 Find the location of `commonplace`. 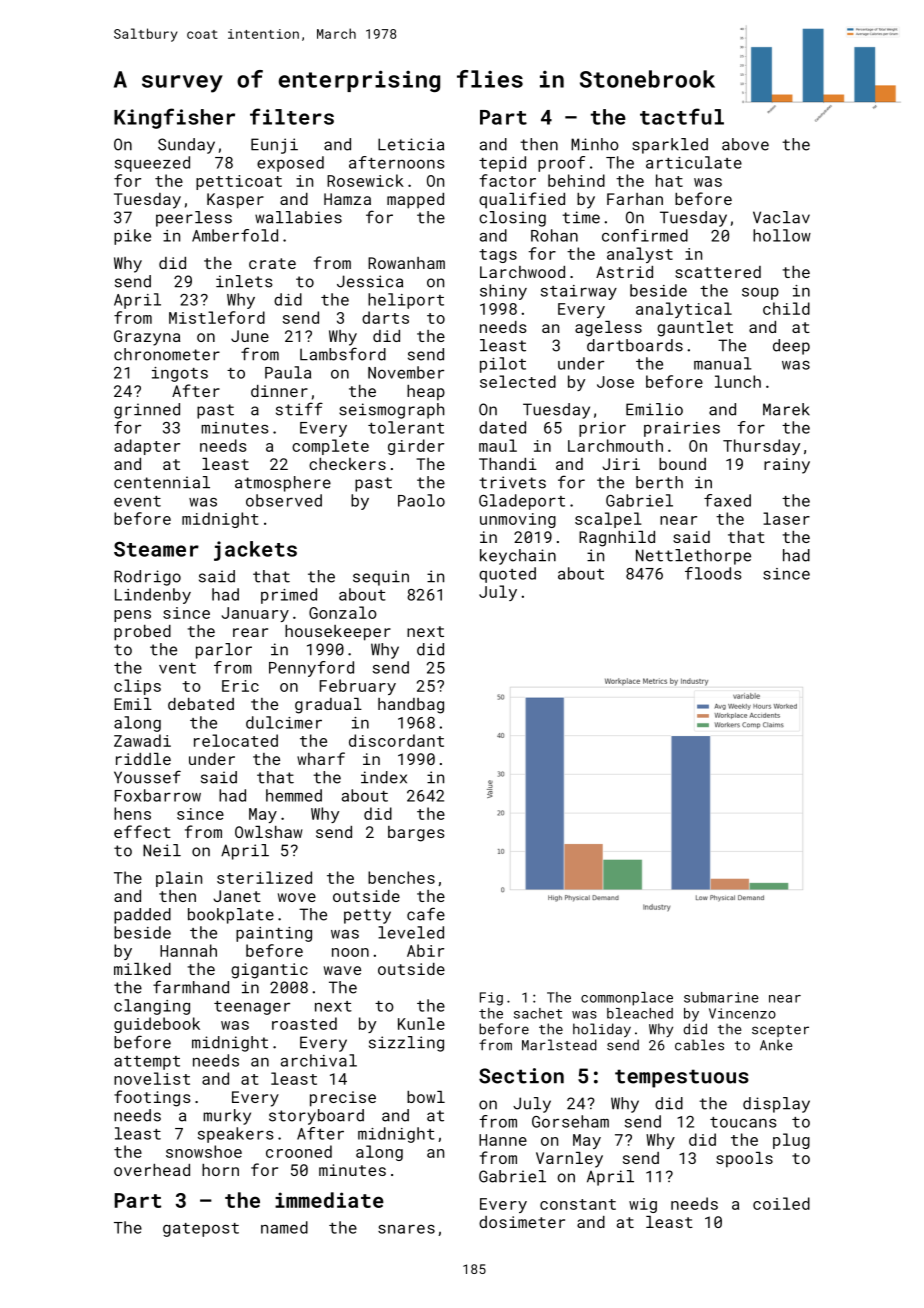

commonplace is located at coordinates (627, 999).
